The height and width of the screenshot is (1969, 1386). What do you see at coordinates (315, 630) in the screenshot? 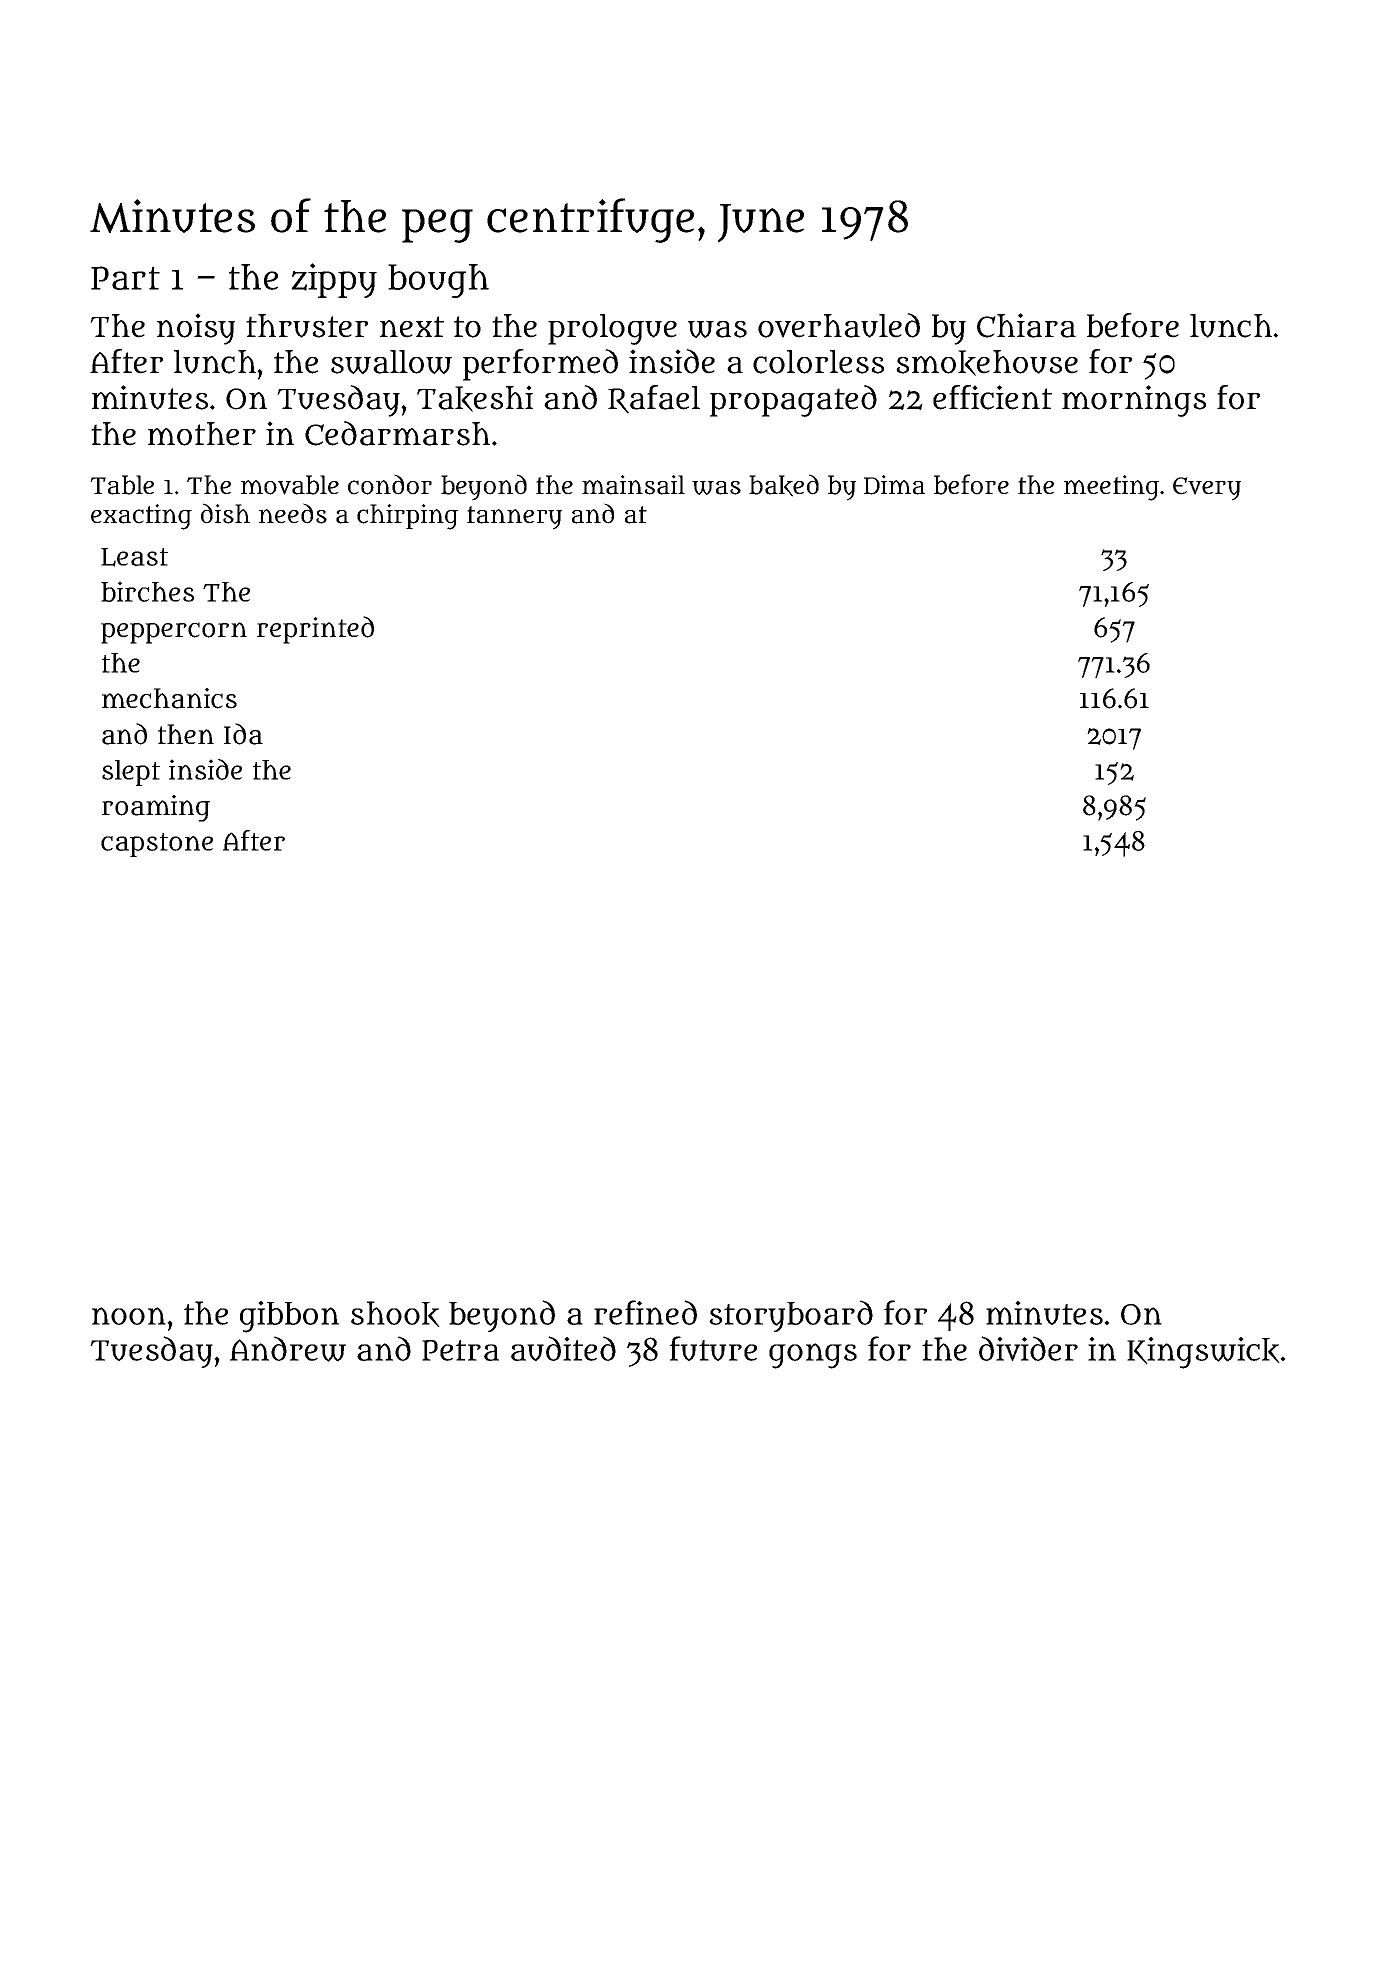
I see `reprinted` at bounding box center [315, 630].
